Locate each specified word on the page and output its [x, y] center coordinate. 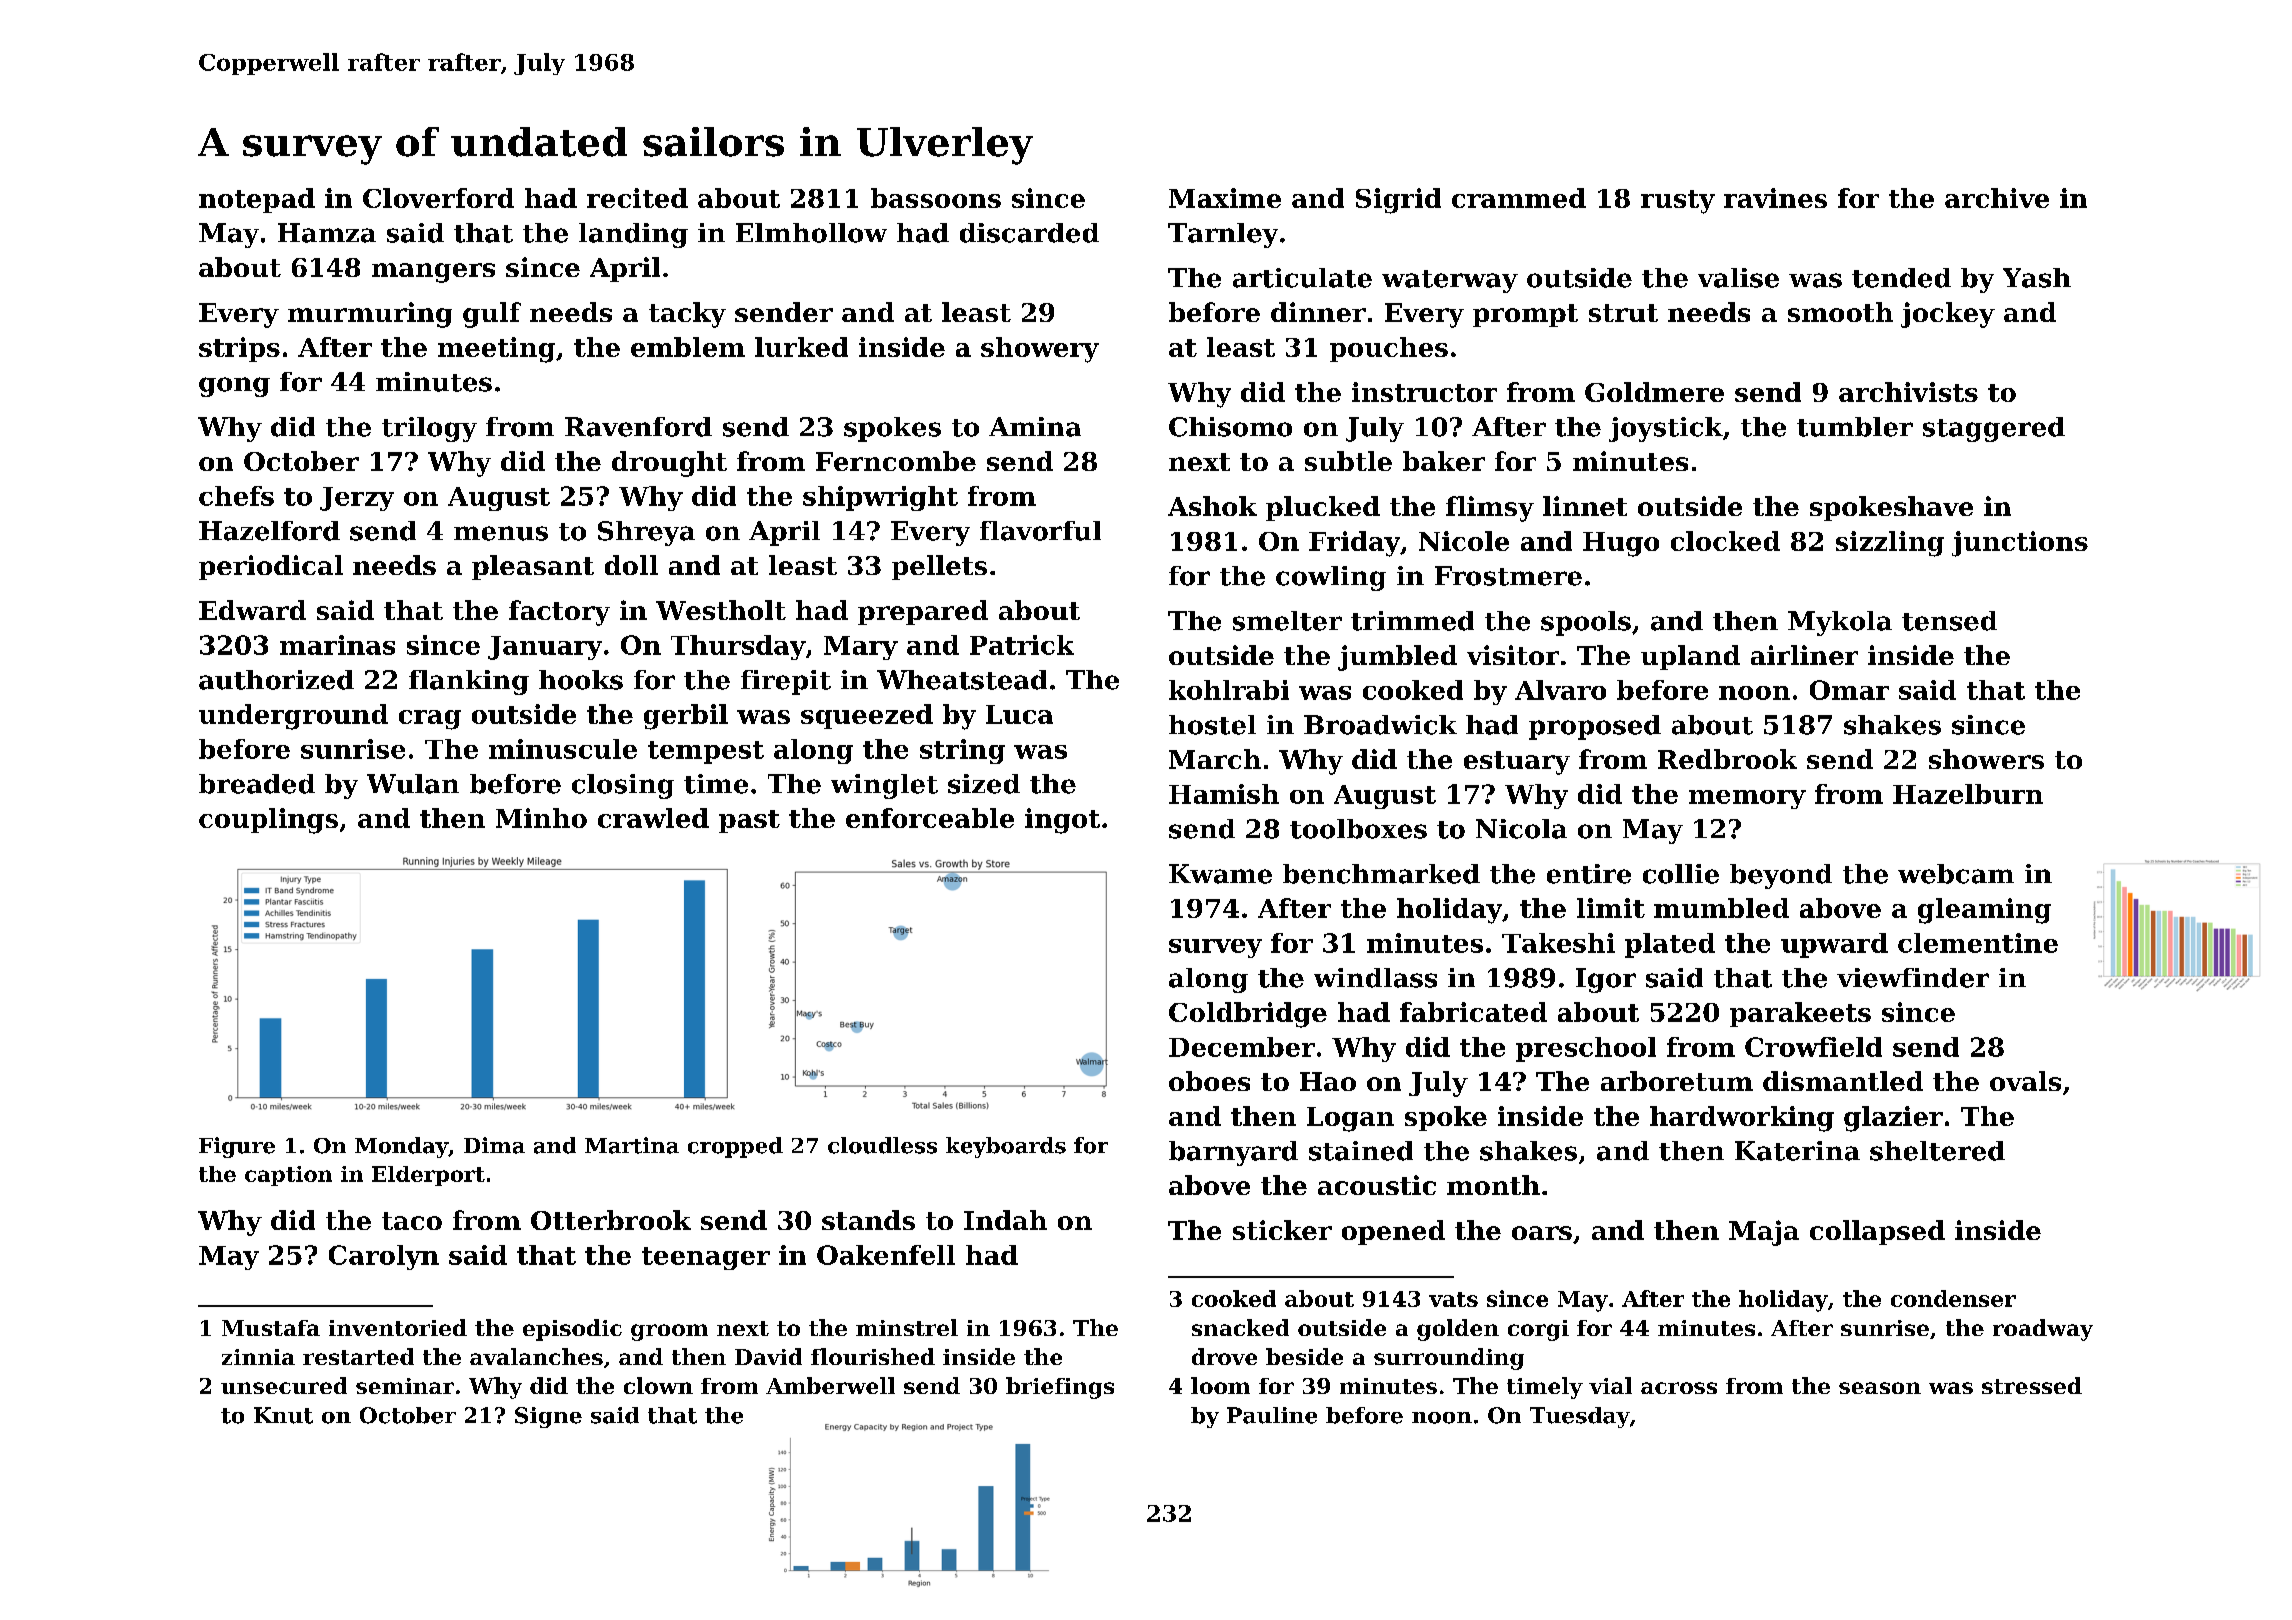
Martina [632, 1145]
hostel [1212, 725]
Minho [541, 818]
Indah [1005, 1220]
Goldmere [1654, 392]
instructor [1424, 392]
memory [1747, 799]
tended [1901, 278]
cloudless [882, 1145]
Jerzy [357, 499]
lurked [801, 347]
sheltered [1937, 1151]
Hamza [327, 233]
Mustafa [271, 1328]
